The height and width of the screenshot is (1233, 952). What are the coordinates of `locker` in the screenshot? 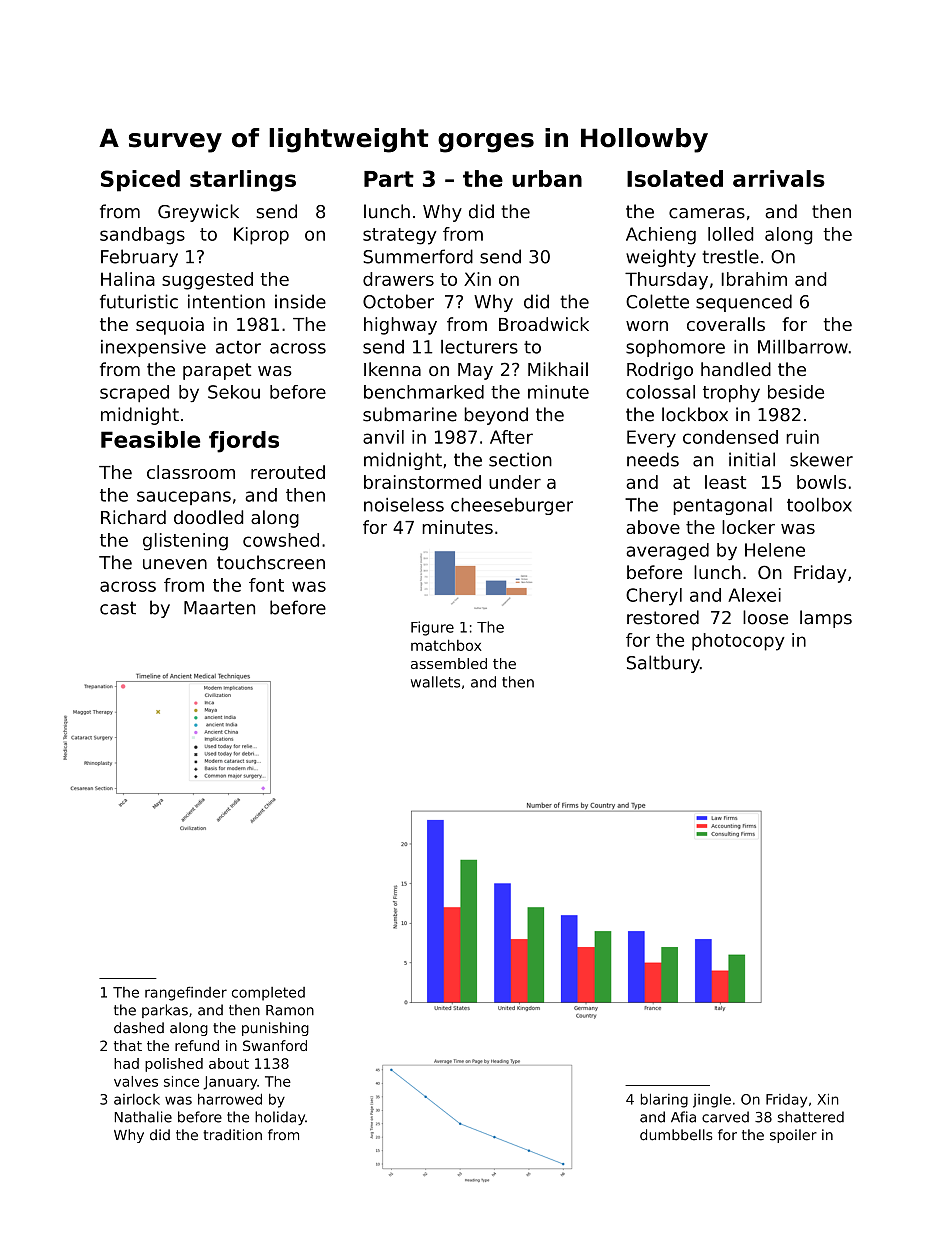 It's located at (748, 527).
